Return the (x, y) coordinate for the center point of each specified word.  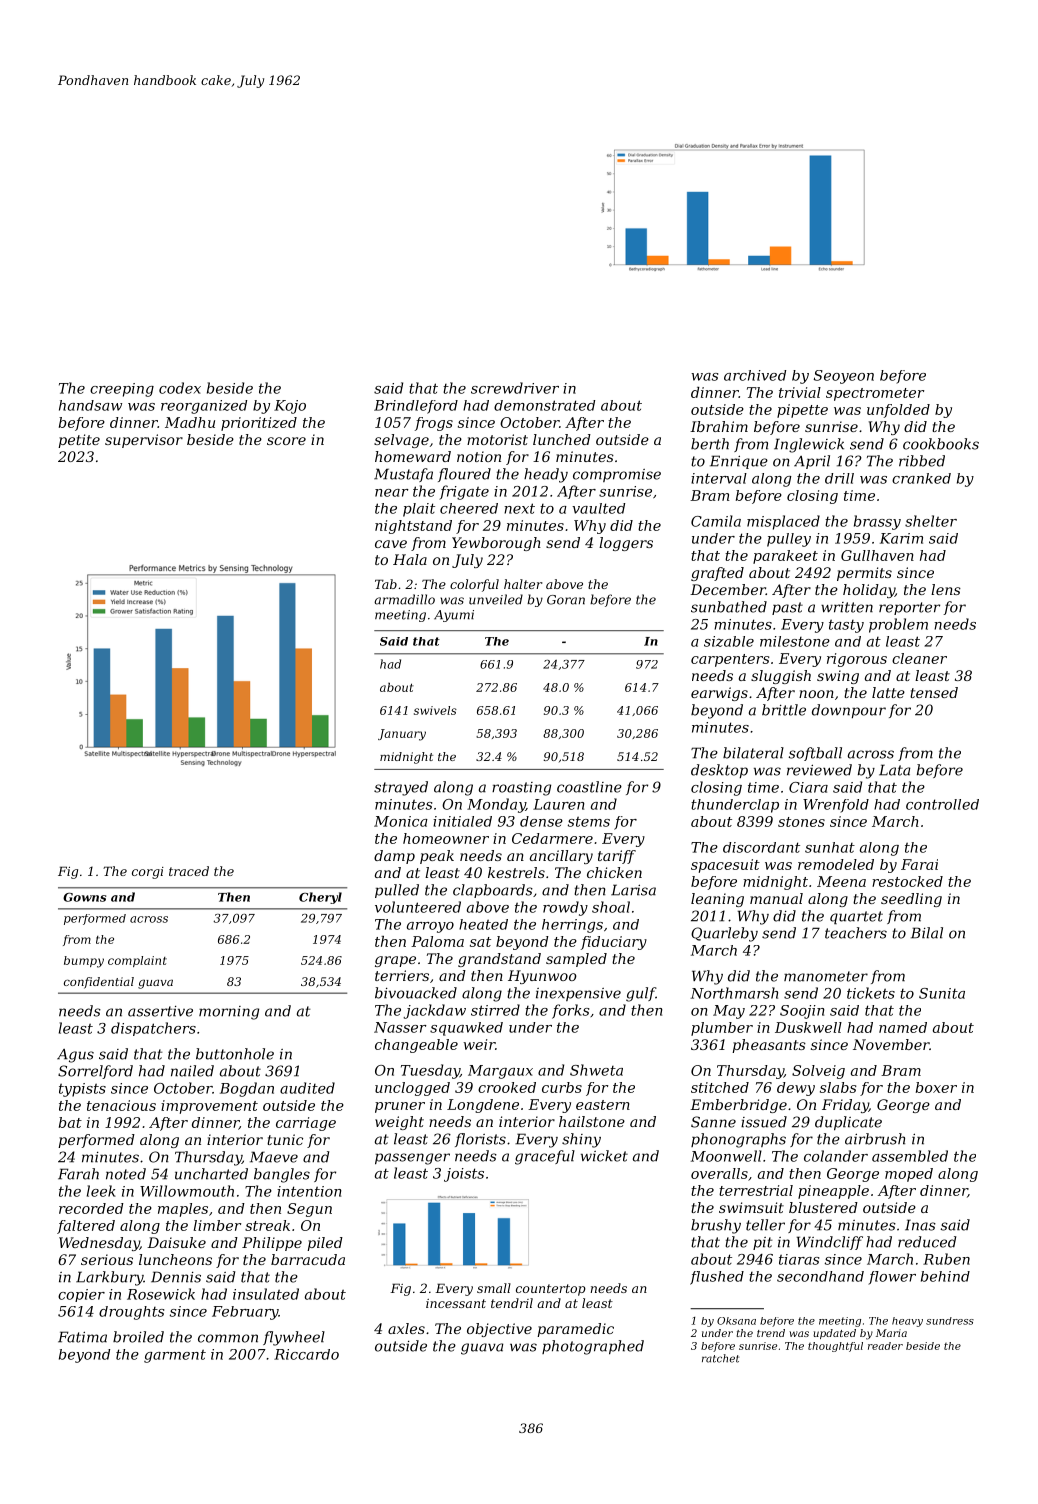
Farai (919, 864)
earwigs (719, 694)
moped (909, 1175)
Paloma (437, 941)
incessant (456, 1303)
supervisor (144, 441)
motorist (497, 439)
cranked (921, 478)
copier (81, 1295)
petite (79, 441)
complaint (137, 961)
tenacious (121, 1105)
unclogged (412, 1089)
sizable (729, 641)
